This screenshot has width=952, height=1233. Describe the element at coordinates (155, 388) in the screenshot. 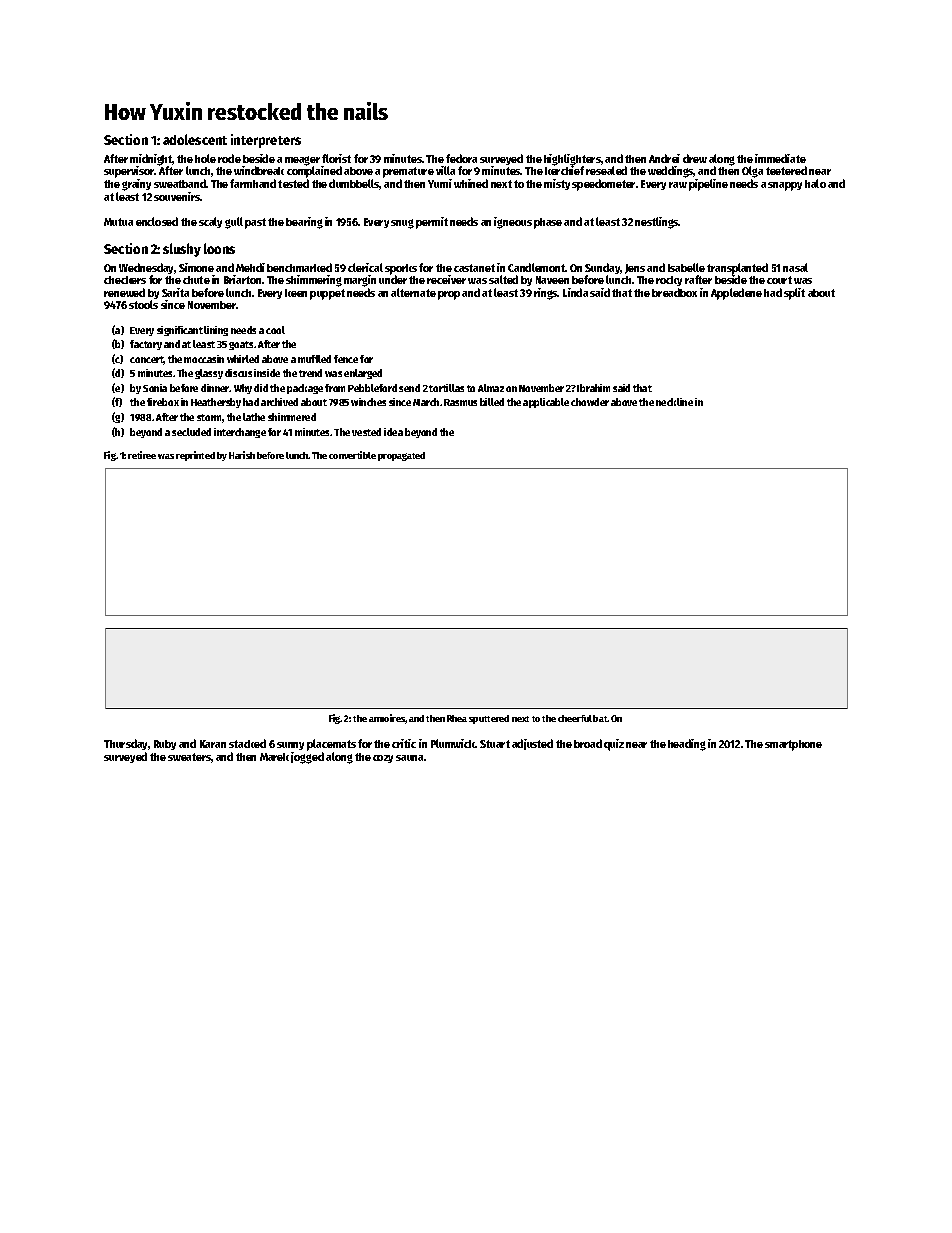

I see `Sonia` at that location.
